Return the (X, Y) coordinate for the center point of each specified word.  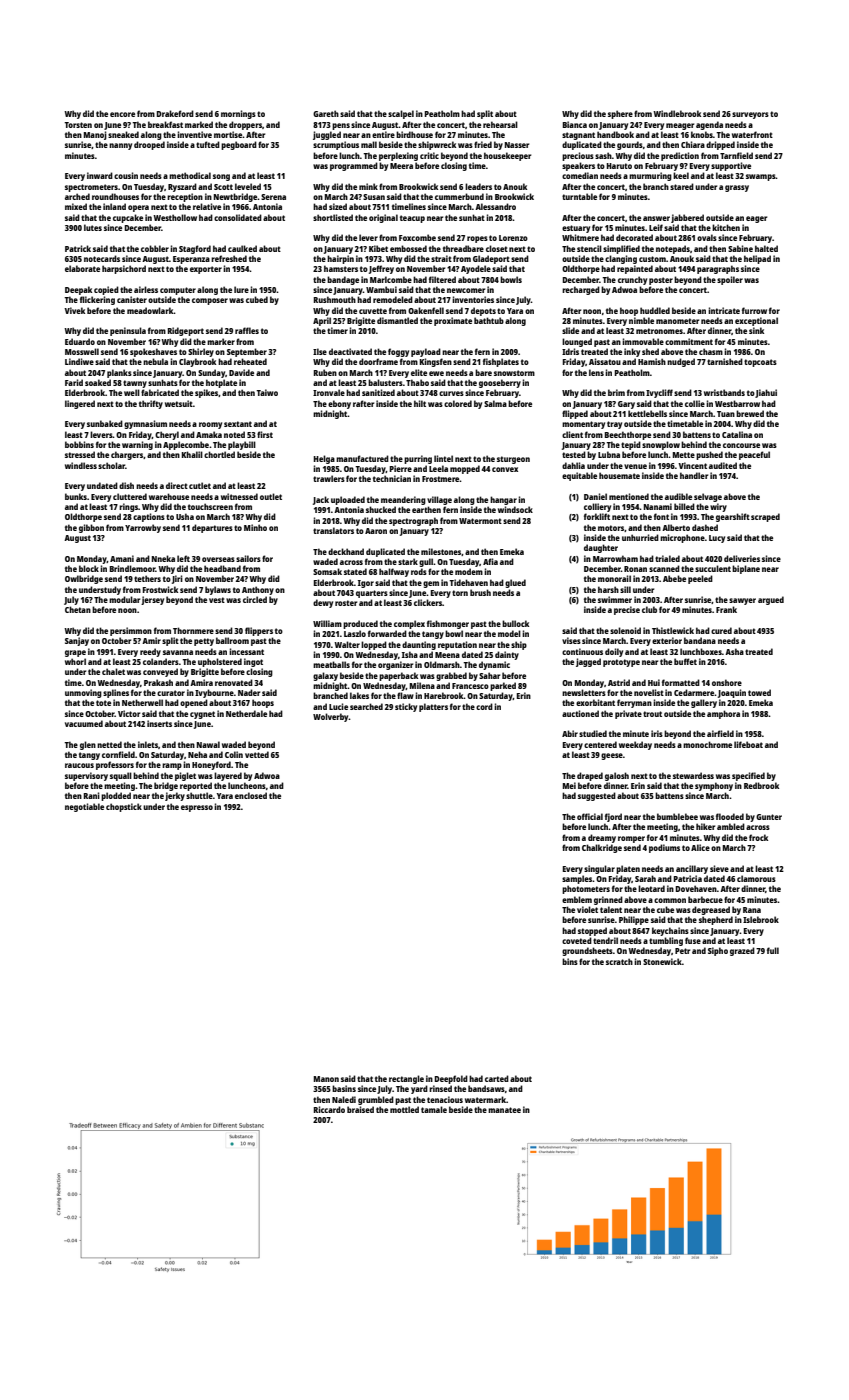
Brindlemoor (132, 568)
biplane (746, 569)
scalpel (401, 114)
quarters (372, 594)
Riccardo (329, 1109)
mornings (238, 114)
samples (577, 879)
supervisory (86, 776)
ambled (731, 826)
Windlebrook (677, 113)
